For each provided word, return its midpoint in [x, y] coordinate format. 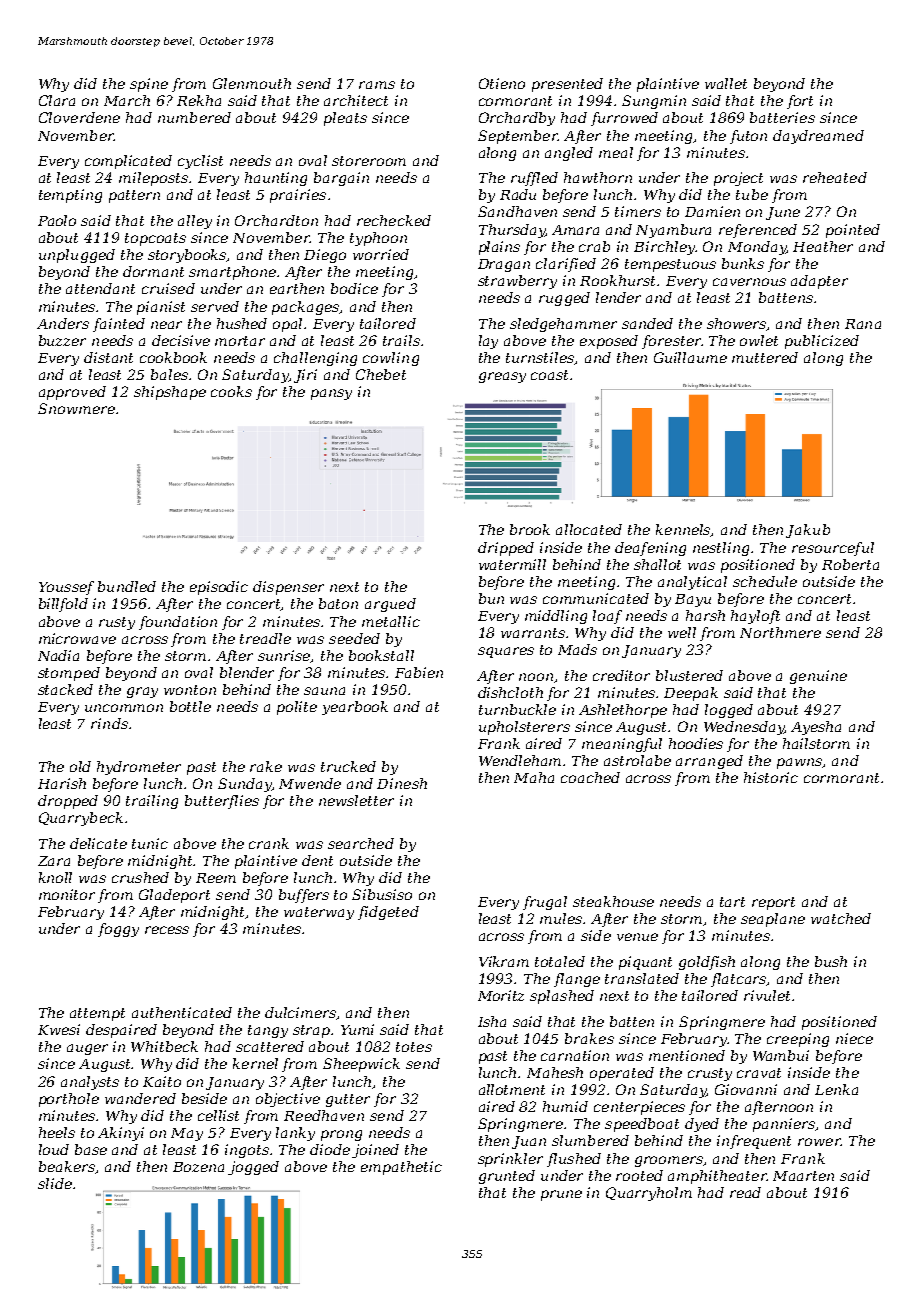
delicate [98, 843]
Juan [529, 1142]
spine [149, 85]
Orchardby [517, 119]
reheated [835, 177]
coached [590, 777]
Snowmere [76, 408]
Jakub [808, 531]
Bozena [198, 1167]
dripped [506, 549]
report [773, 903]
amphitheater [717, 1177]
